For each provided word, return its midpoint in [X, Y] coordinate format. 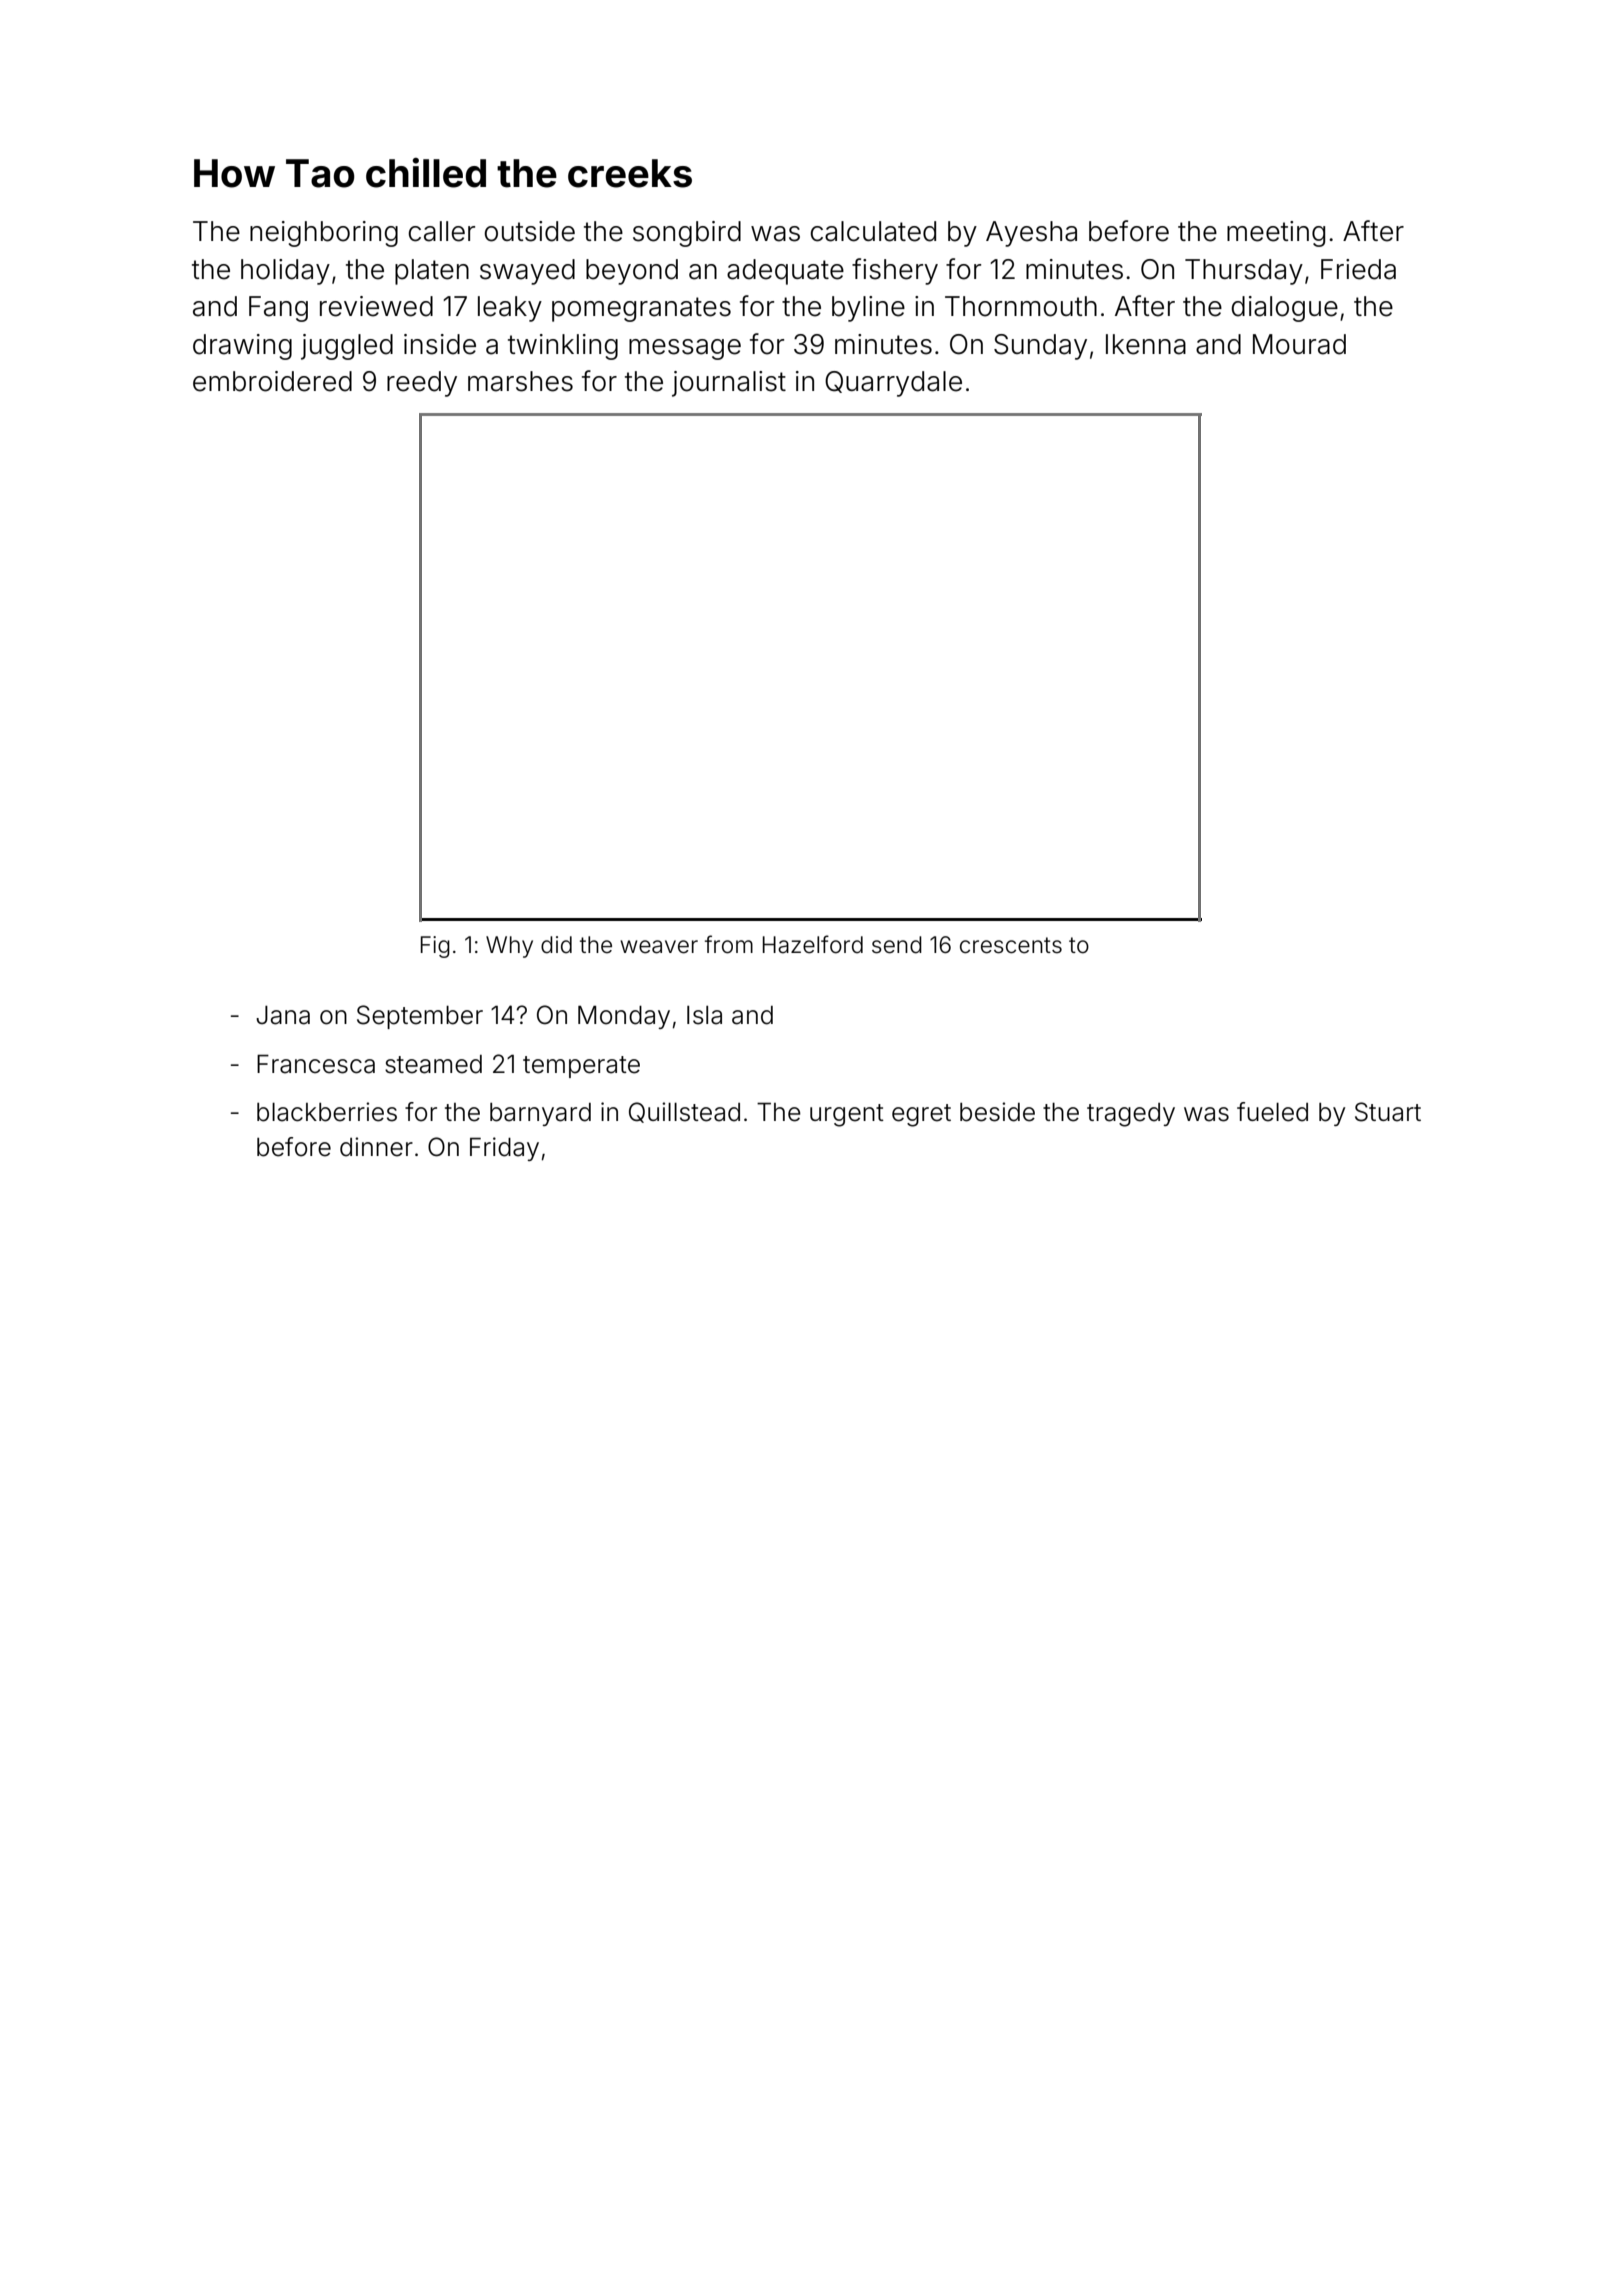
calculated [873, 231]
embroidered [272, 381]
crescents [1011, 945]
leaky [510, 309]
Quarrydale [893, 384]
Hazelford [813, 944]
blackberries [327, 1112]
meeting [1276, 234]
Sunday [1040, 347]
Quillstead [684, 1112]
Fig [435, 947]
